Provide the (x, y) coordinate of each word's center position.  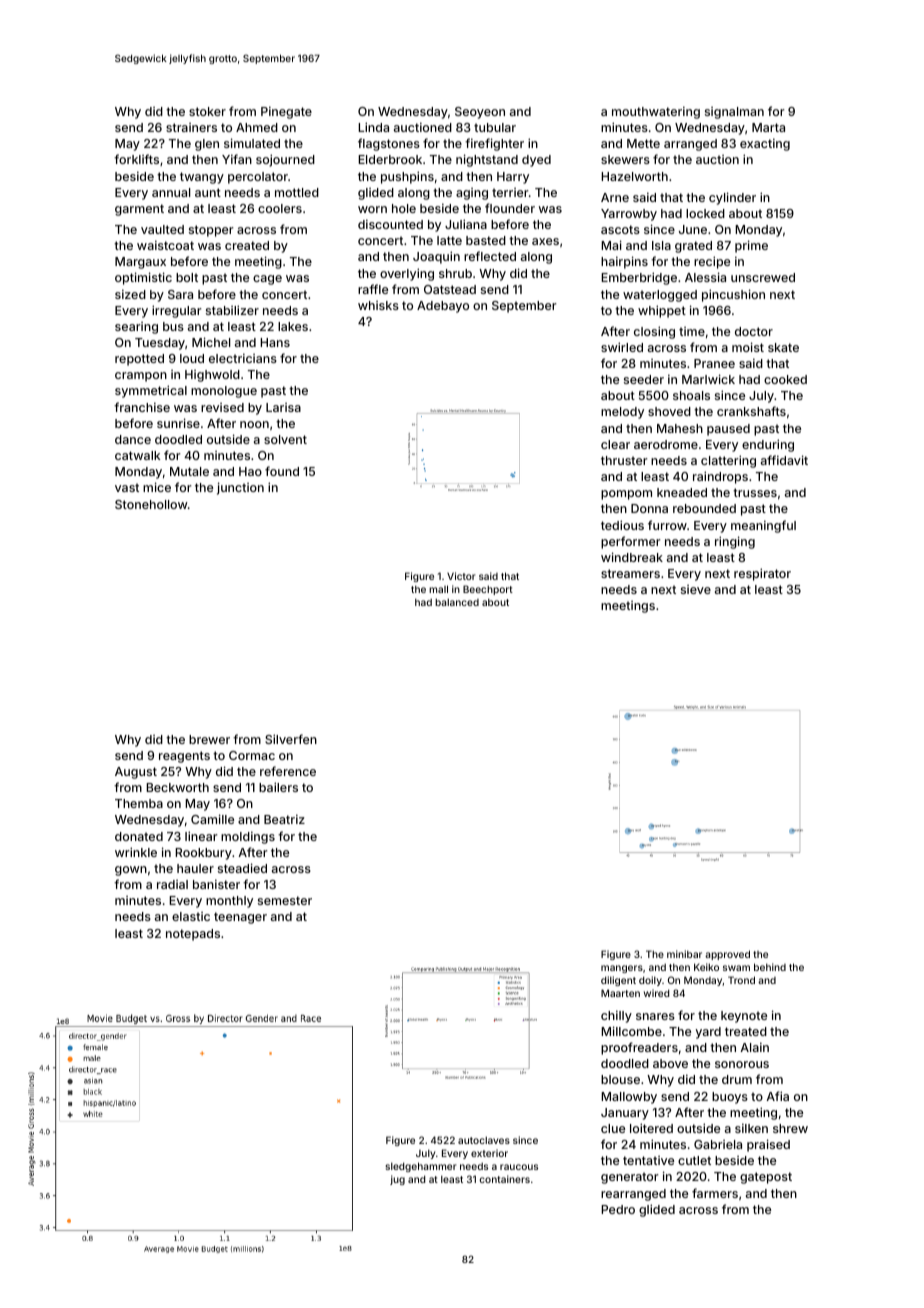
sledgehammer (420, 1167)
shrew (790, 1128)
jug (397, 1180)
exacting (765, 144)
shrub (455, 273)
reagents (184, 757)
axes (545, 241)
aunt (208, 192)
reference (288, 771)
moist (748, 347)
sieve (696, 589)
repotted (139, 360)
